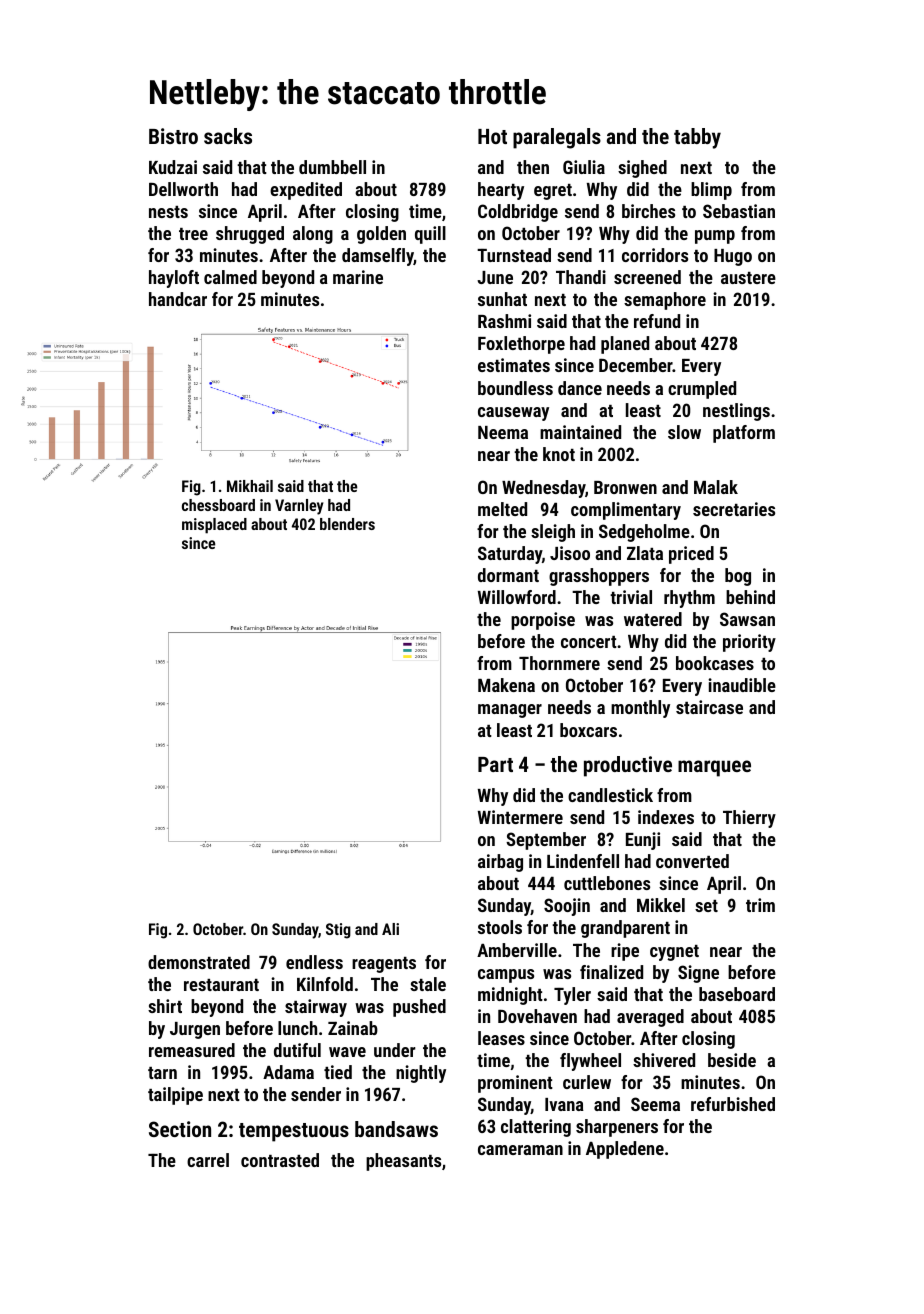  I want to click on tabby, so click(697, 138).
